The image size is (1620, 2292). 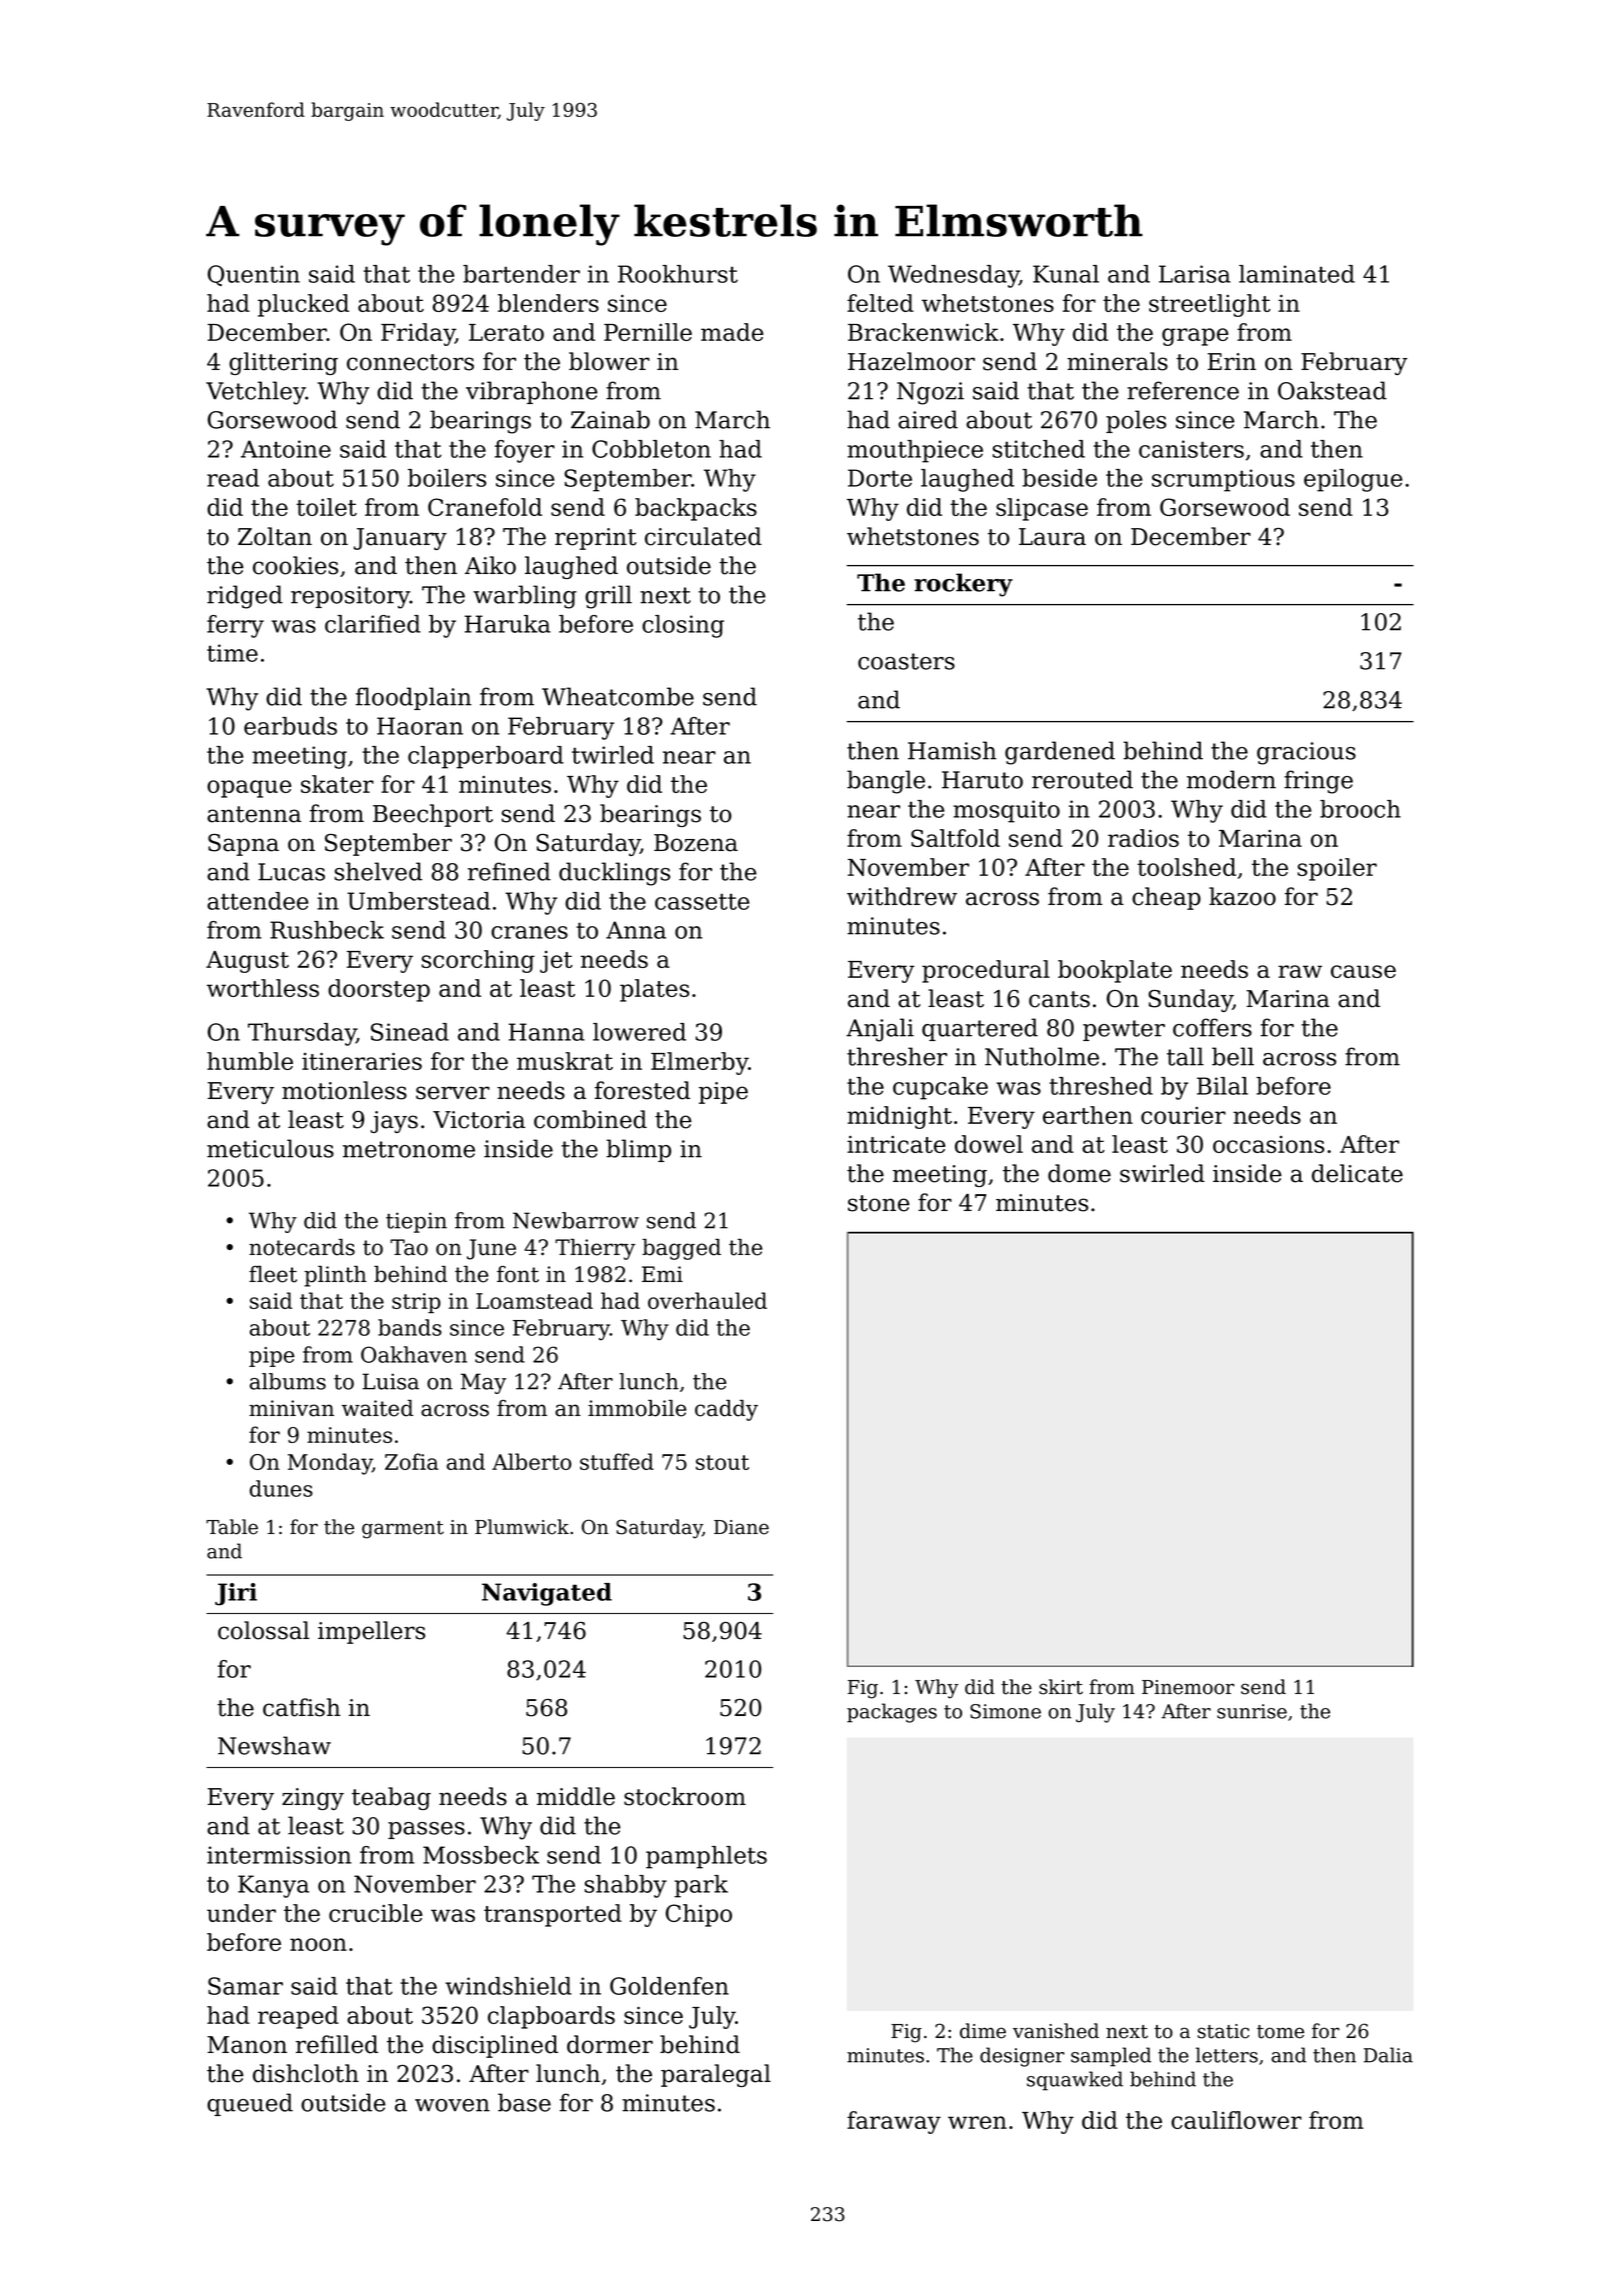 I want to click on withdrew, so click(x=902, y=896).
